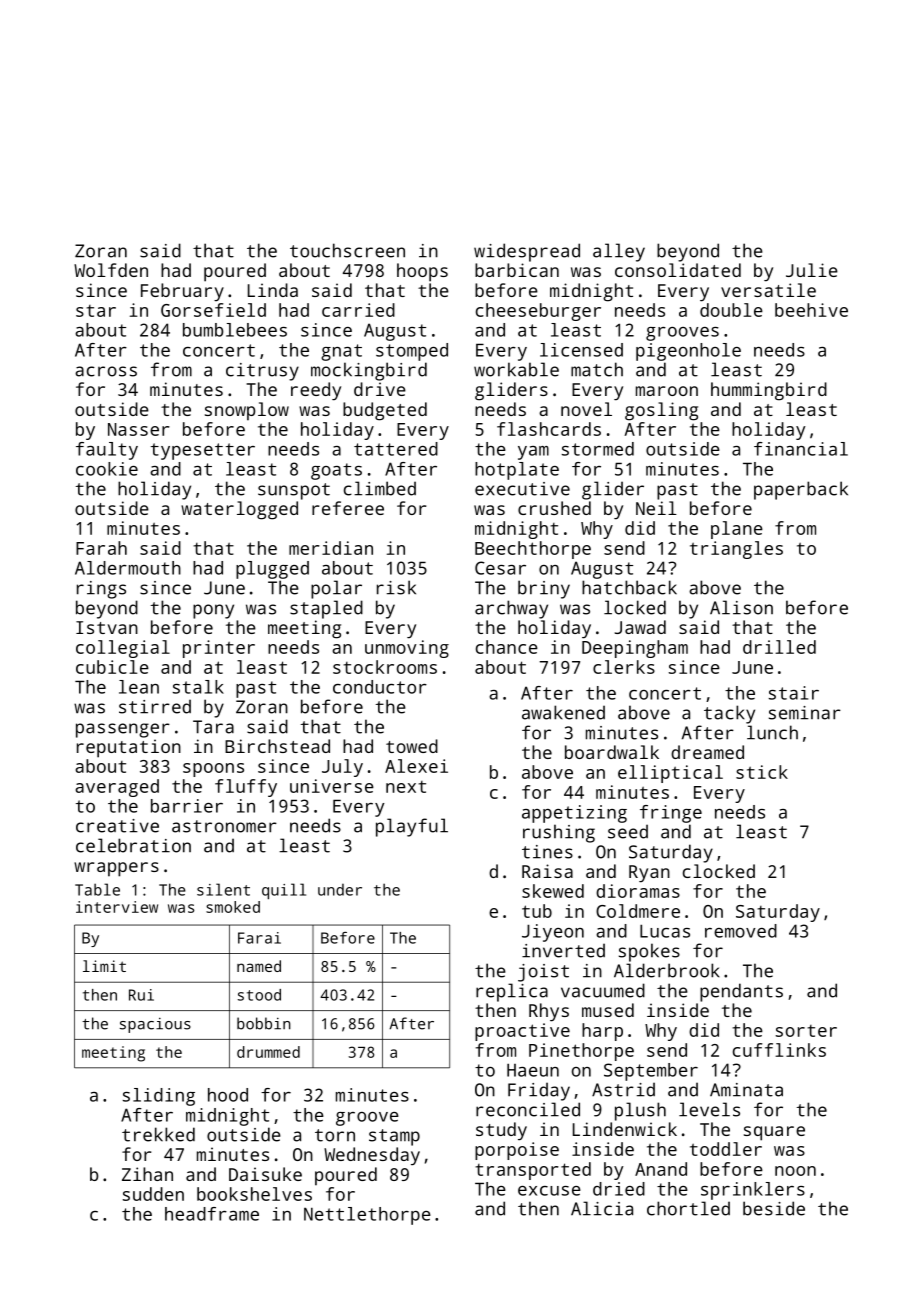 This page has height=1308, width=924. I want to click on quill, so click(284, 891).
